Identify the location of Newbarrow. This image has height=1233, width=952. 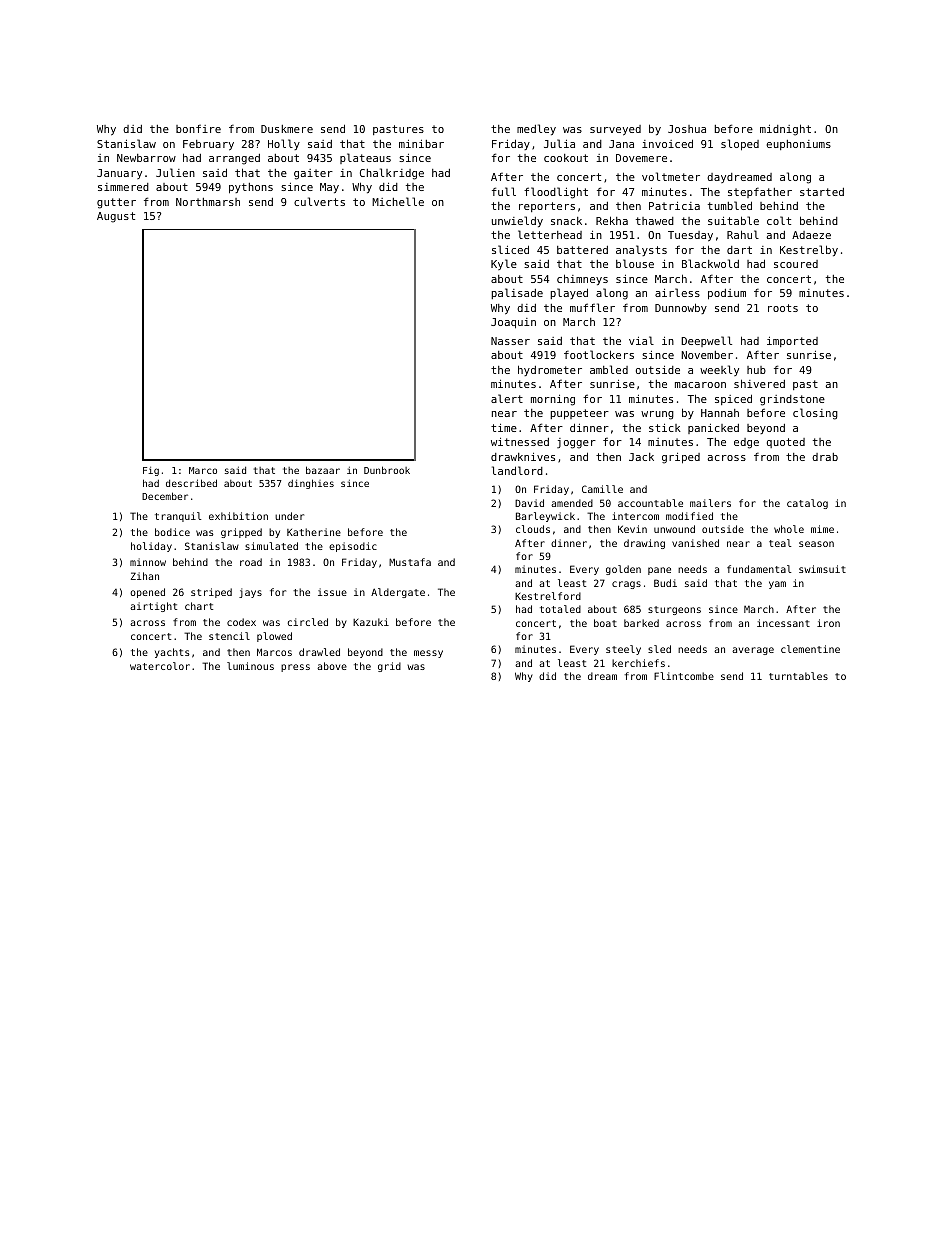
(146, 158).
